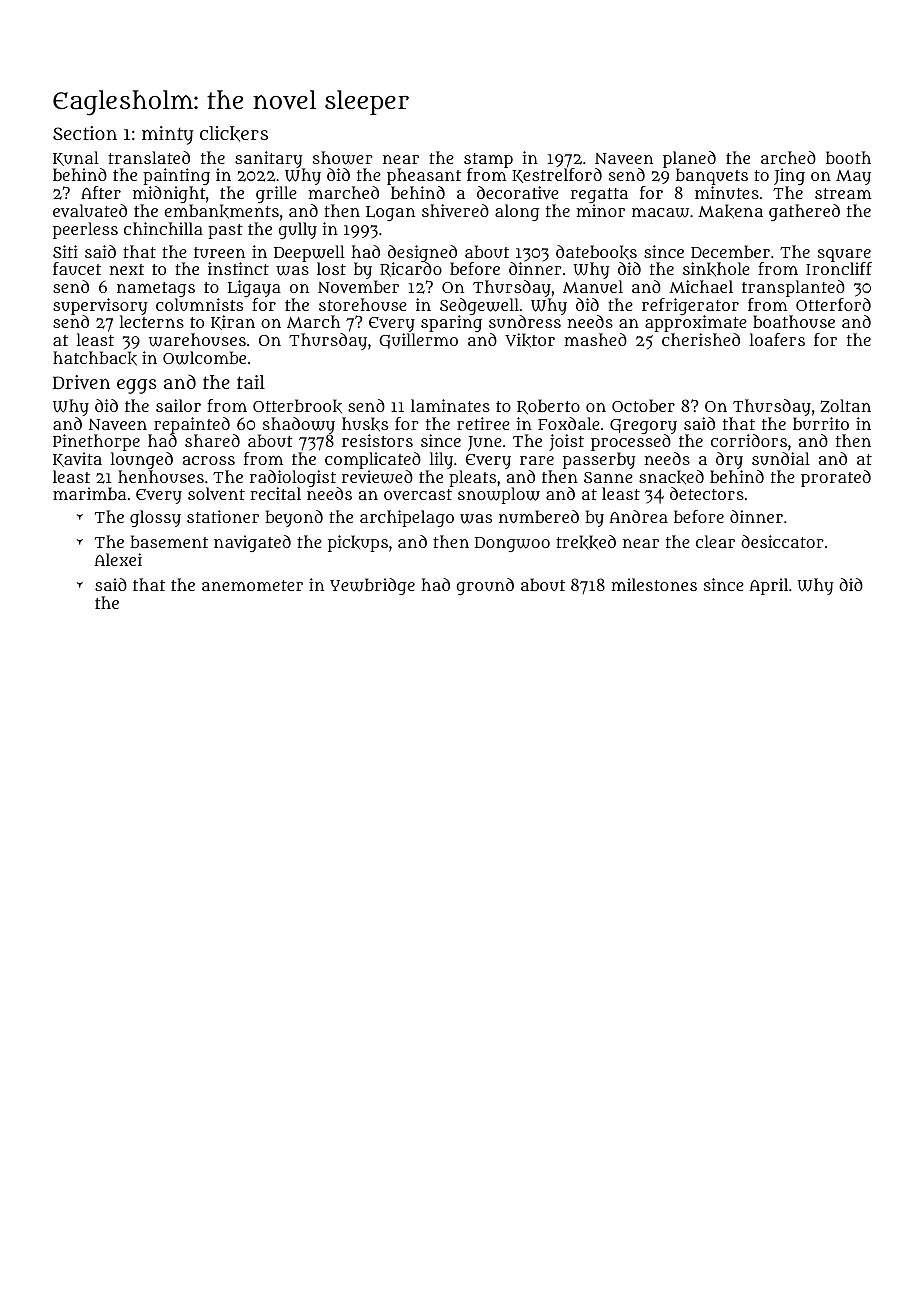  What do you see at coordinates (689, 160) in the screenshot?
I see `planed` at bounding box center [689, 160].
